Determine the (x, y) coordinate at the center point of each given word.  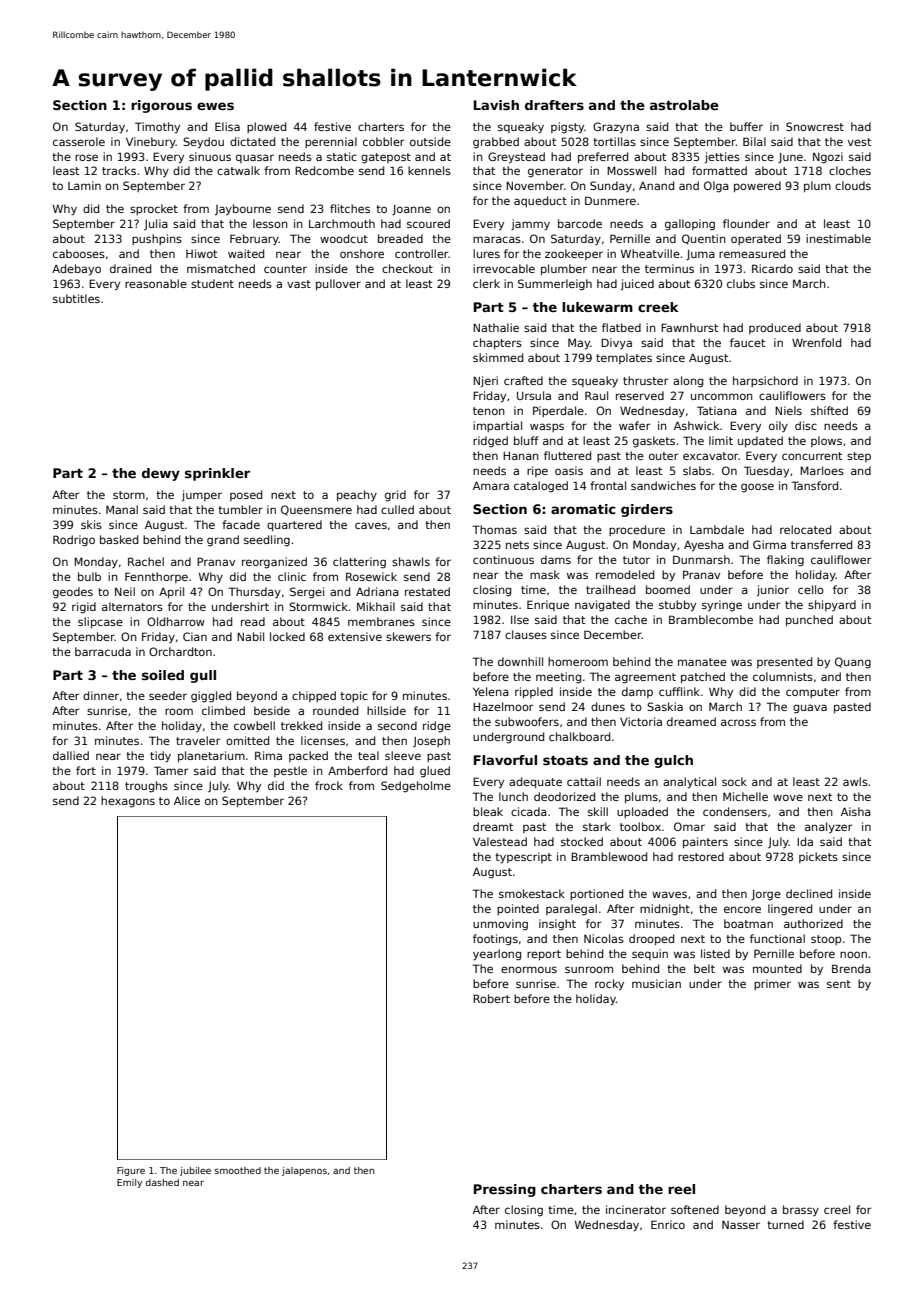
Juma (700, 255)
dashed (162, 1182)
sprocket (154, 209)
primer (772, 984)
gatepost (386, 158)
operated (756, 239)
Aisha (856, 811)
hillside (386, 710)
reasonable (156, 283)
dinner (101, 695)
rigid (84, 608)
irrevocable (504, 268)
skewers (408, 636)
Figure (131, 1171)
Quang (853, 663)
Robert (491, 998)
